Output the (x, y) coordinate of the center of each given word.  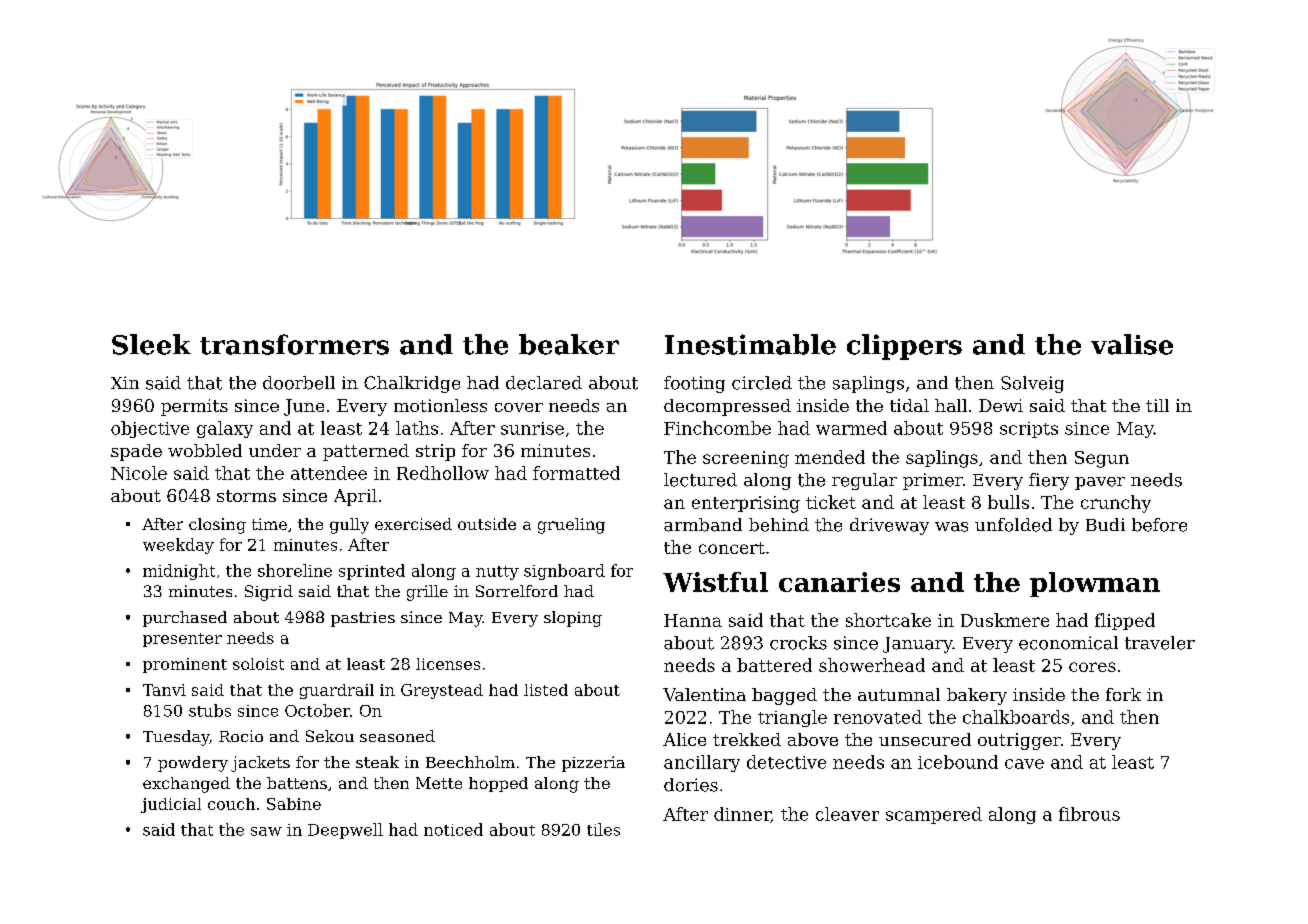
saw (266, 831)
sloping (573, 619)
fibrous (1089, 814)
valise (1132, 344)
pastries (363, 619)
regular (864, 481)
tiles (603, 829)
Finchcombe (717, 428)
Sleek (151, 344)
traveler (1160, 643)
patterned (366, 452)
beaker (569, 344)
